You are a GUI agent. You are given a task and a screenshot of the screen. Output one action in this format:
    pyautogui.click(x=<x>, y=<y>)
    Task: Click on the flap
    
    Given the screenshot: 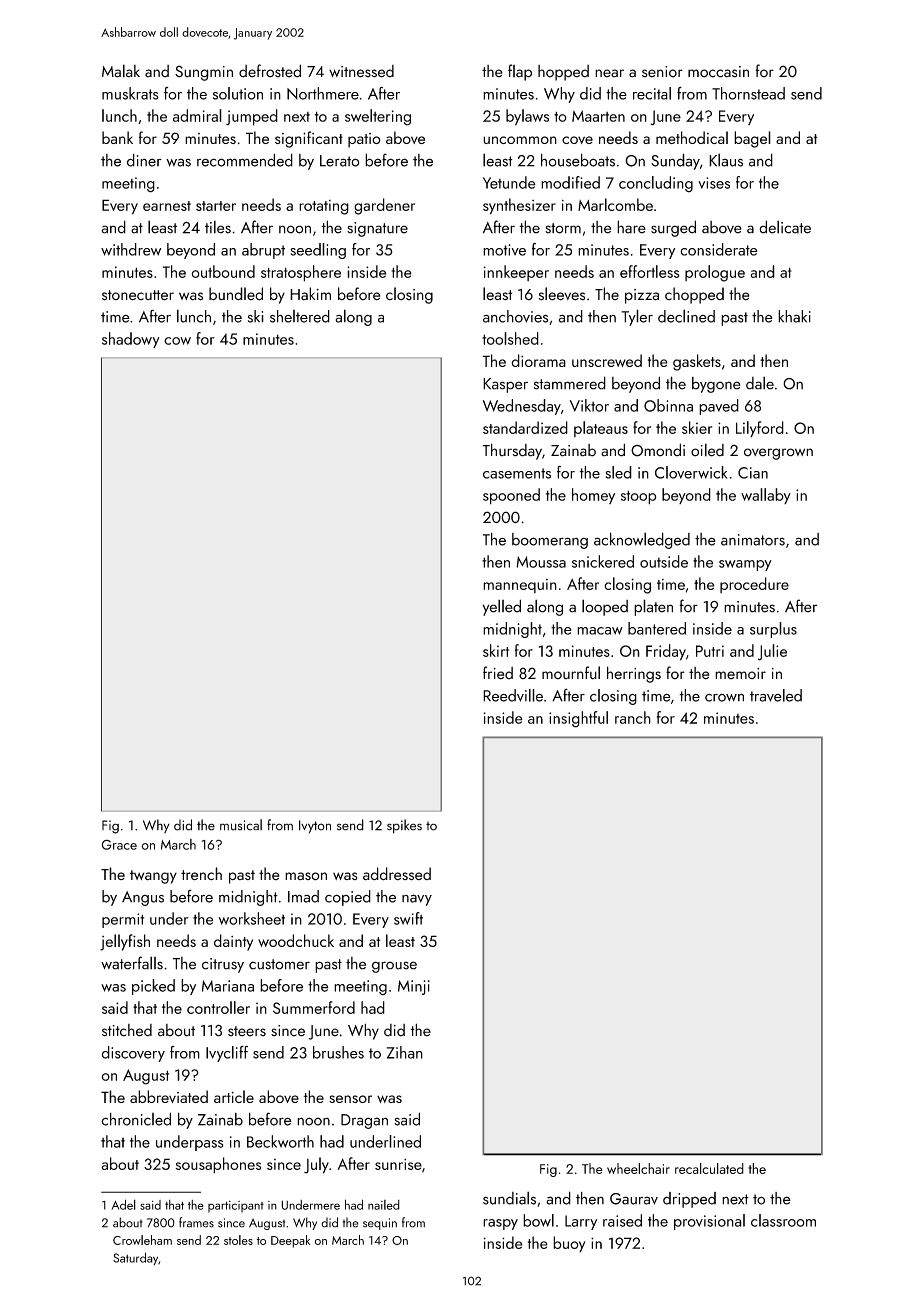 What is the action you would take?
    pyautogui.click(x=520, y=72)
